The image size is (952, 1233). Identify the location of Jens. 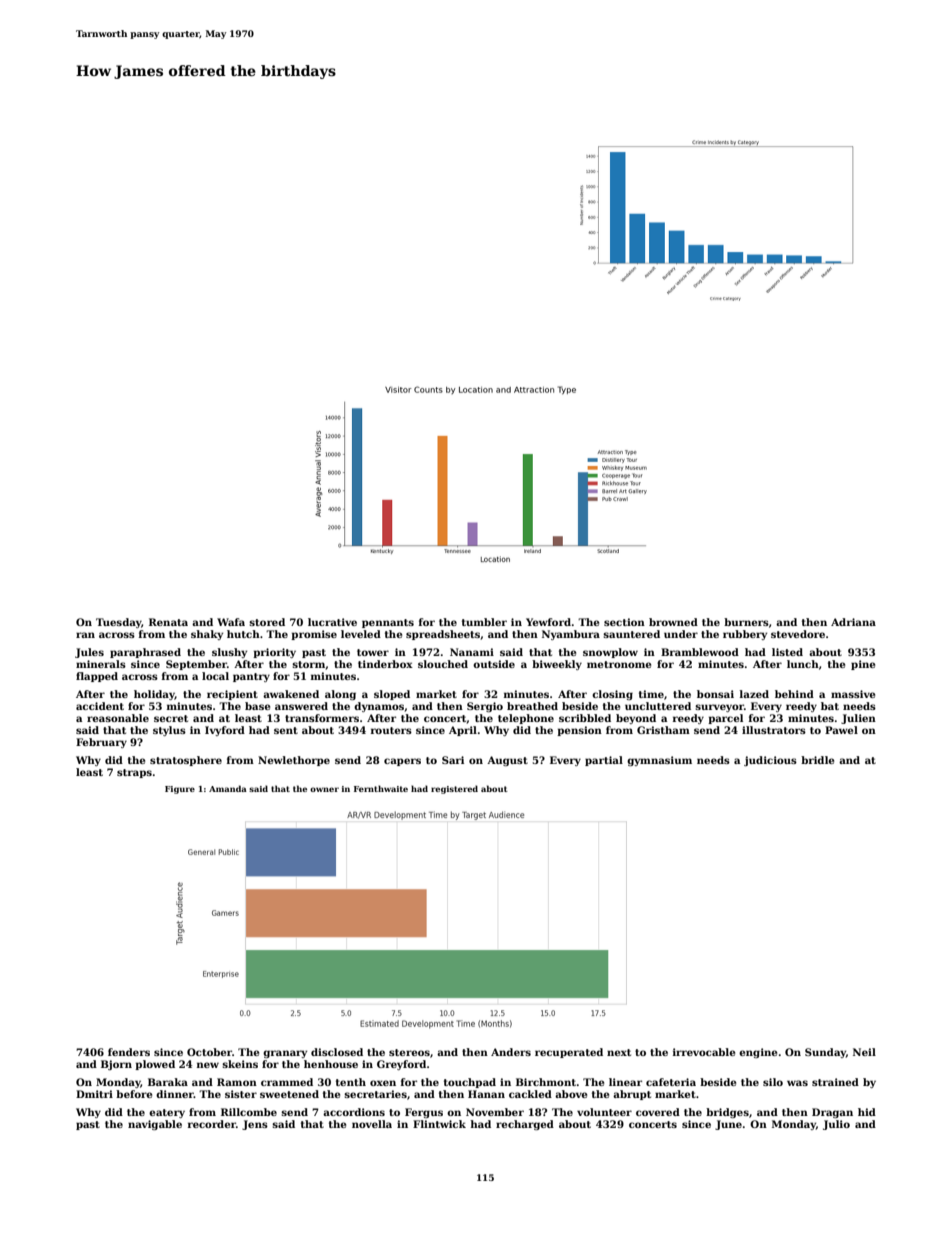
(255, 1125).
